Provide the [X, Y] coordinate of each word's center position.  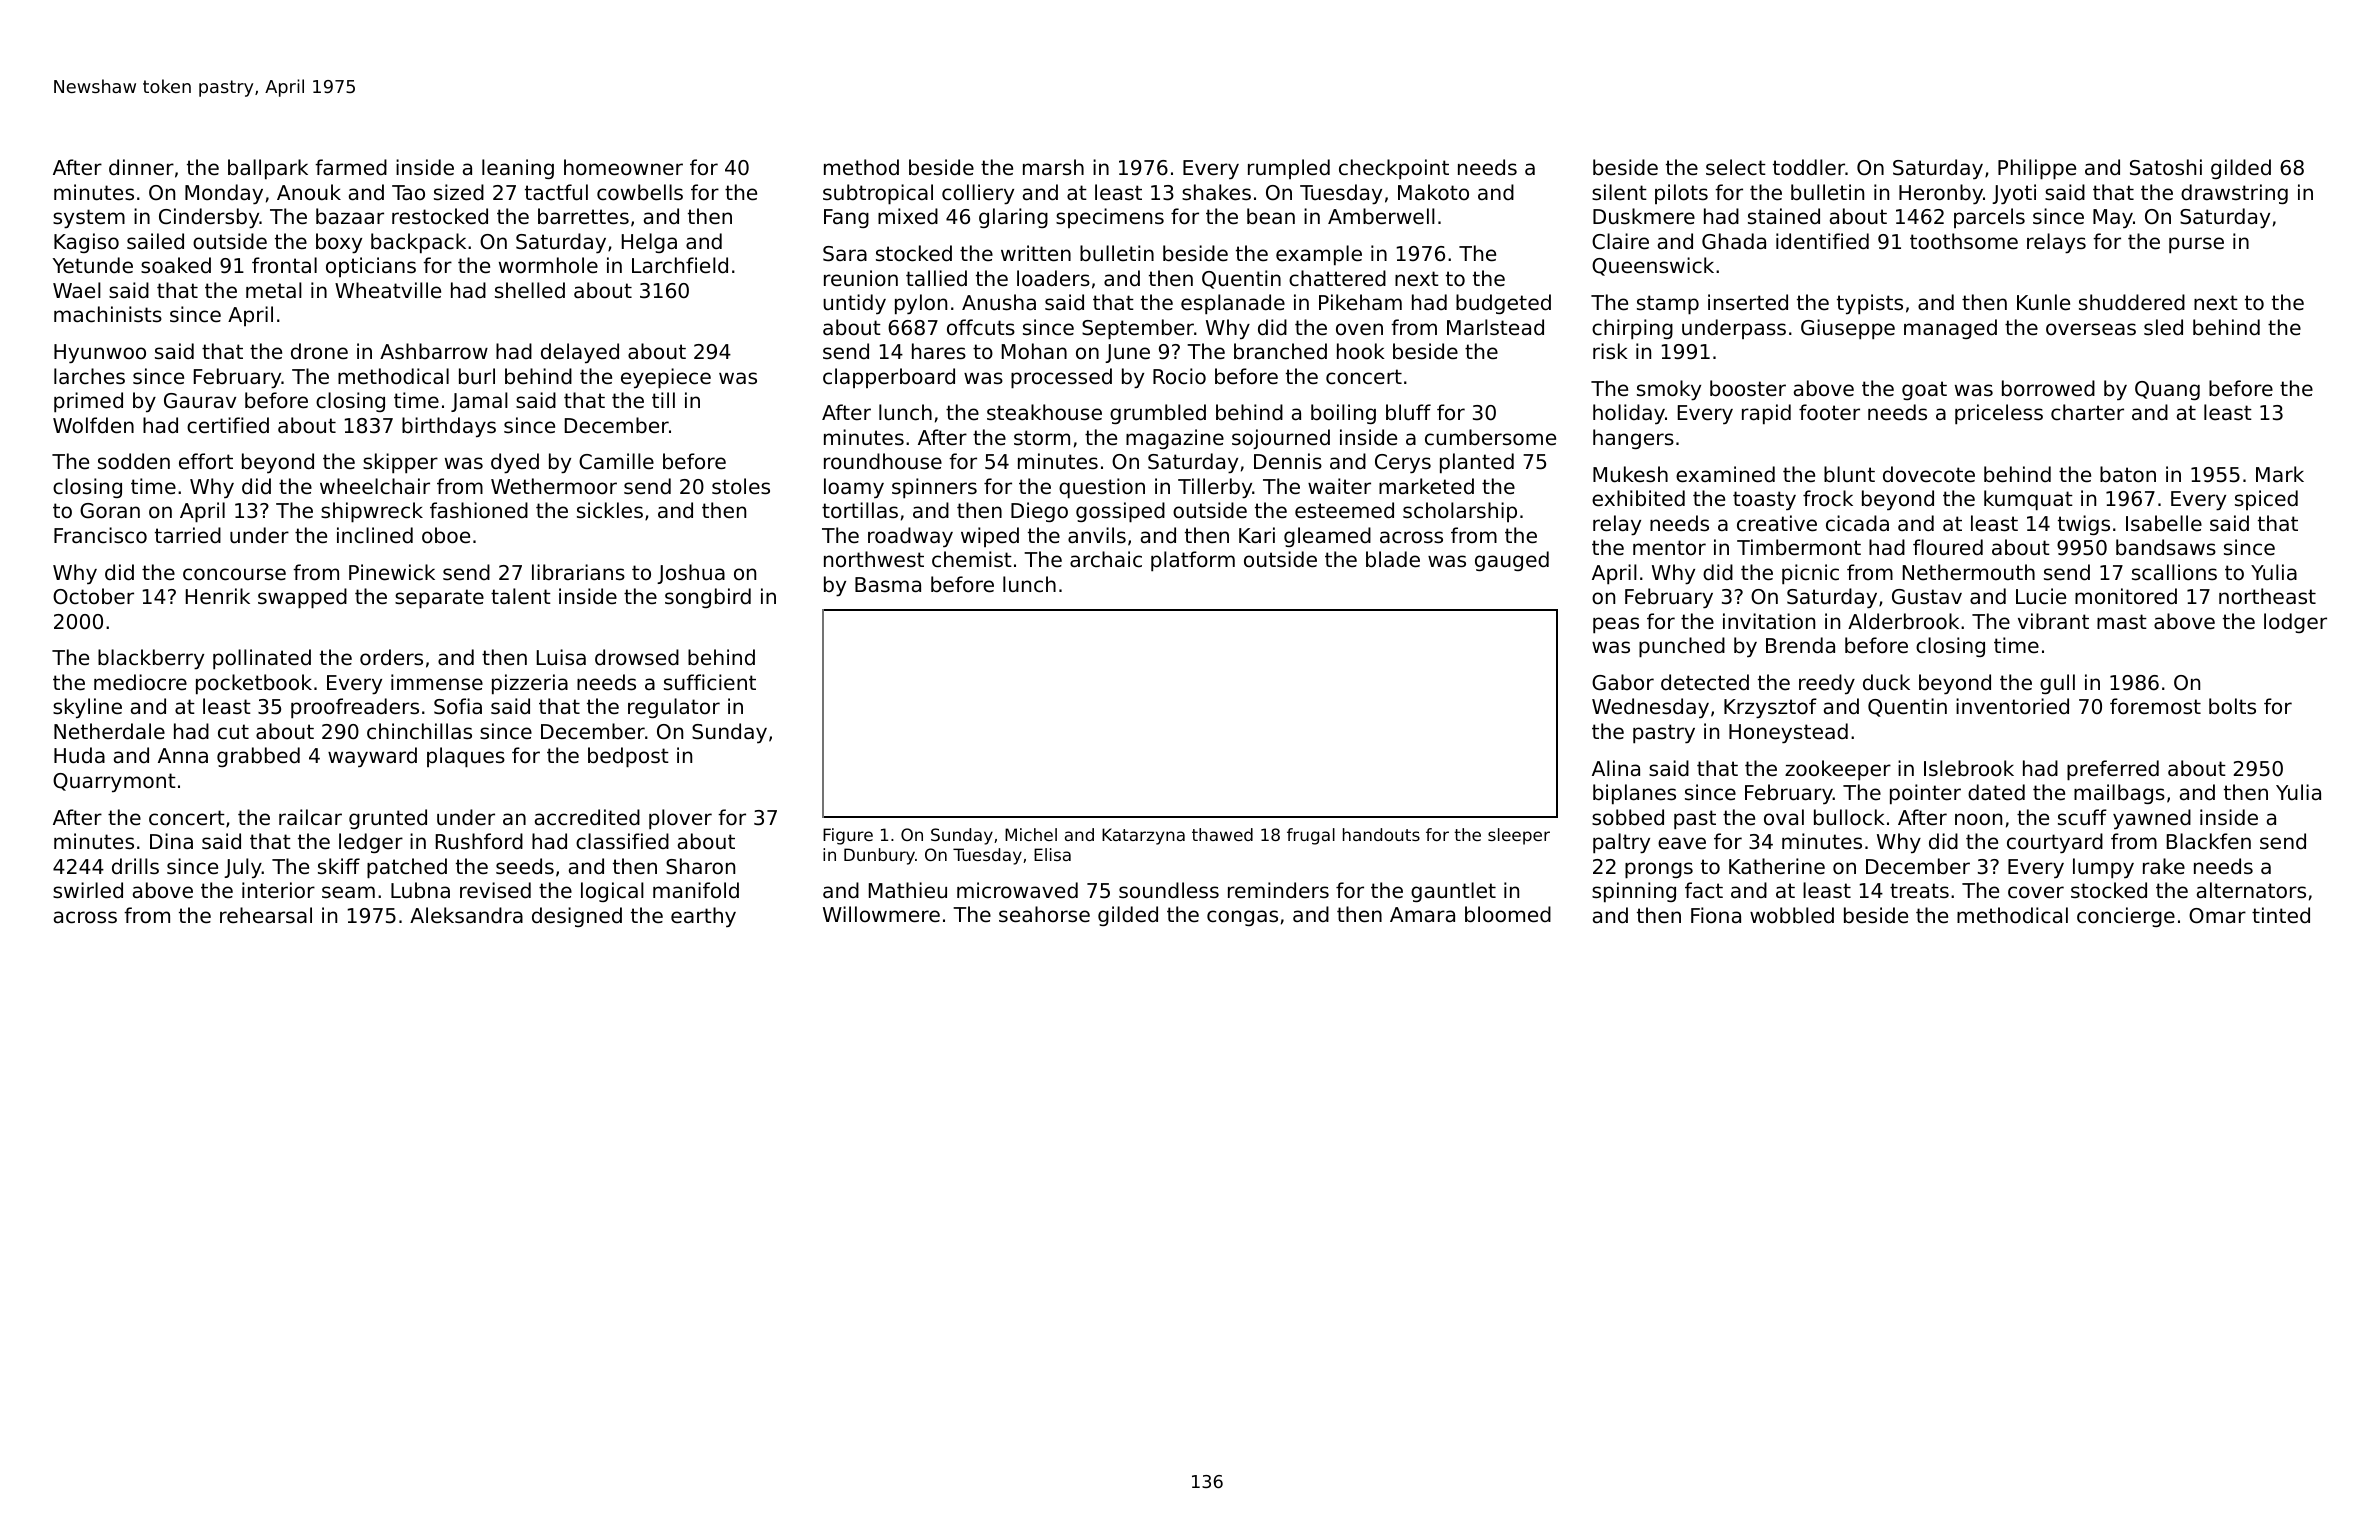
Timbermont [1799, 547]
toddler [1809, 167]
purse [2196, 245]
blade [1393, 559]
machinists [108, 314]
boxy [339, 243]
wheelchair [375, 486]
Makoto [1433, 192]
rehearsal [266, 915]
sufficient [710, 682]
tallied [936, 278]
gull [2057, 684]
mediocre [140, 682]
